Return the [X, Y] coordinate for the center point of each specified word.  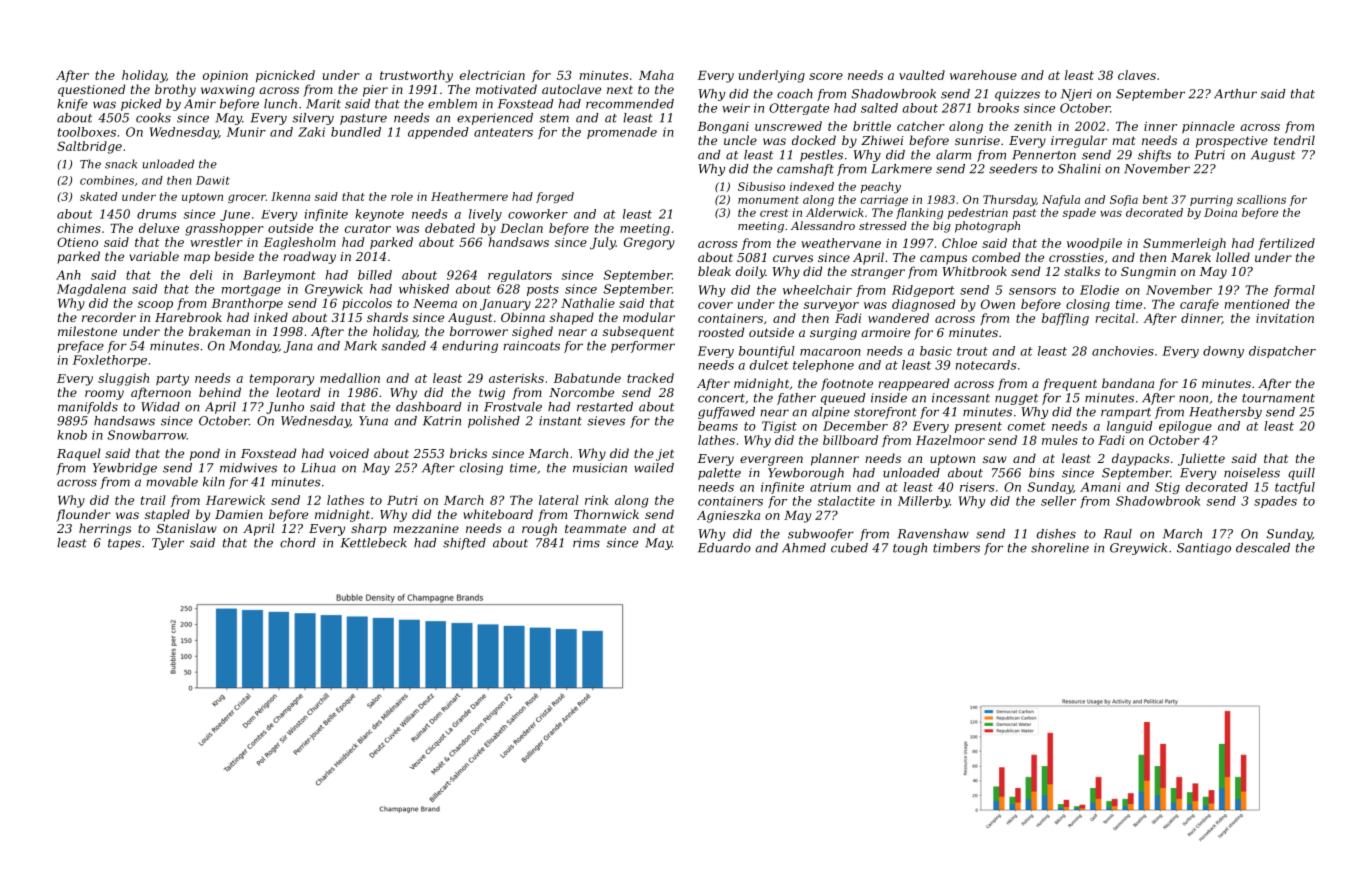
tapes [124, 544]
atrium [830, 487]
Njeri [1076, 95]
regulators [520, 276]
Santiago [1204, 549]
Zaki [311, 132]
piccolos [367, 304]
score [826, 76]
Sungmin [1148, 273]
